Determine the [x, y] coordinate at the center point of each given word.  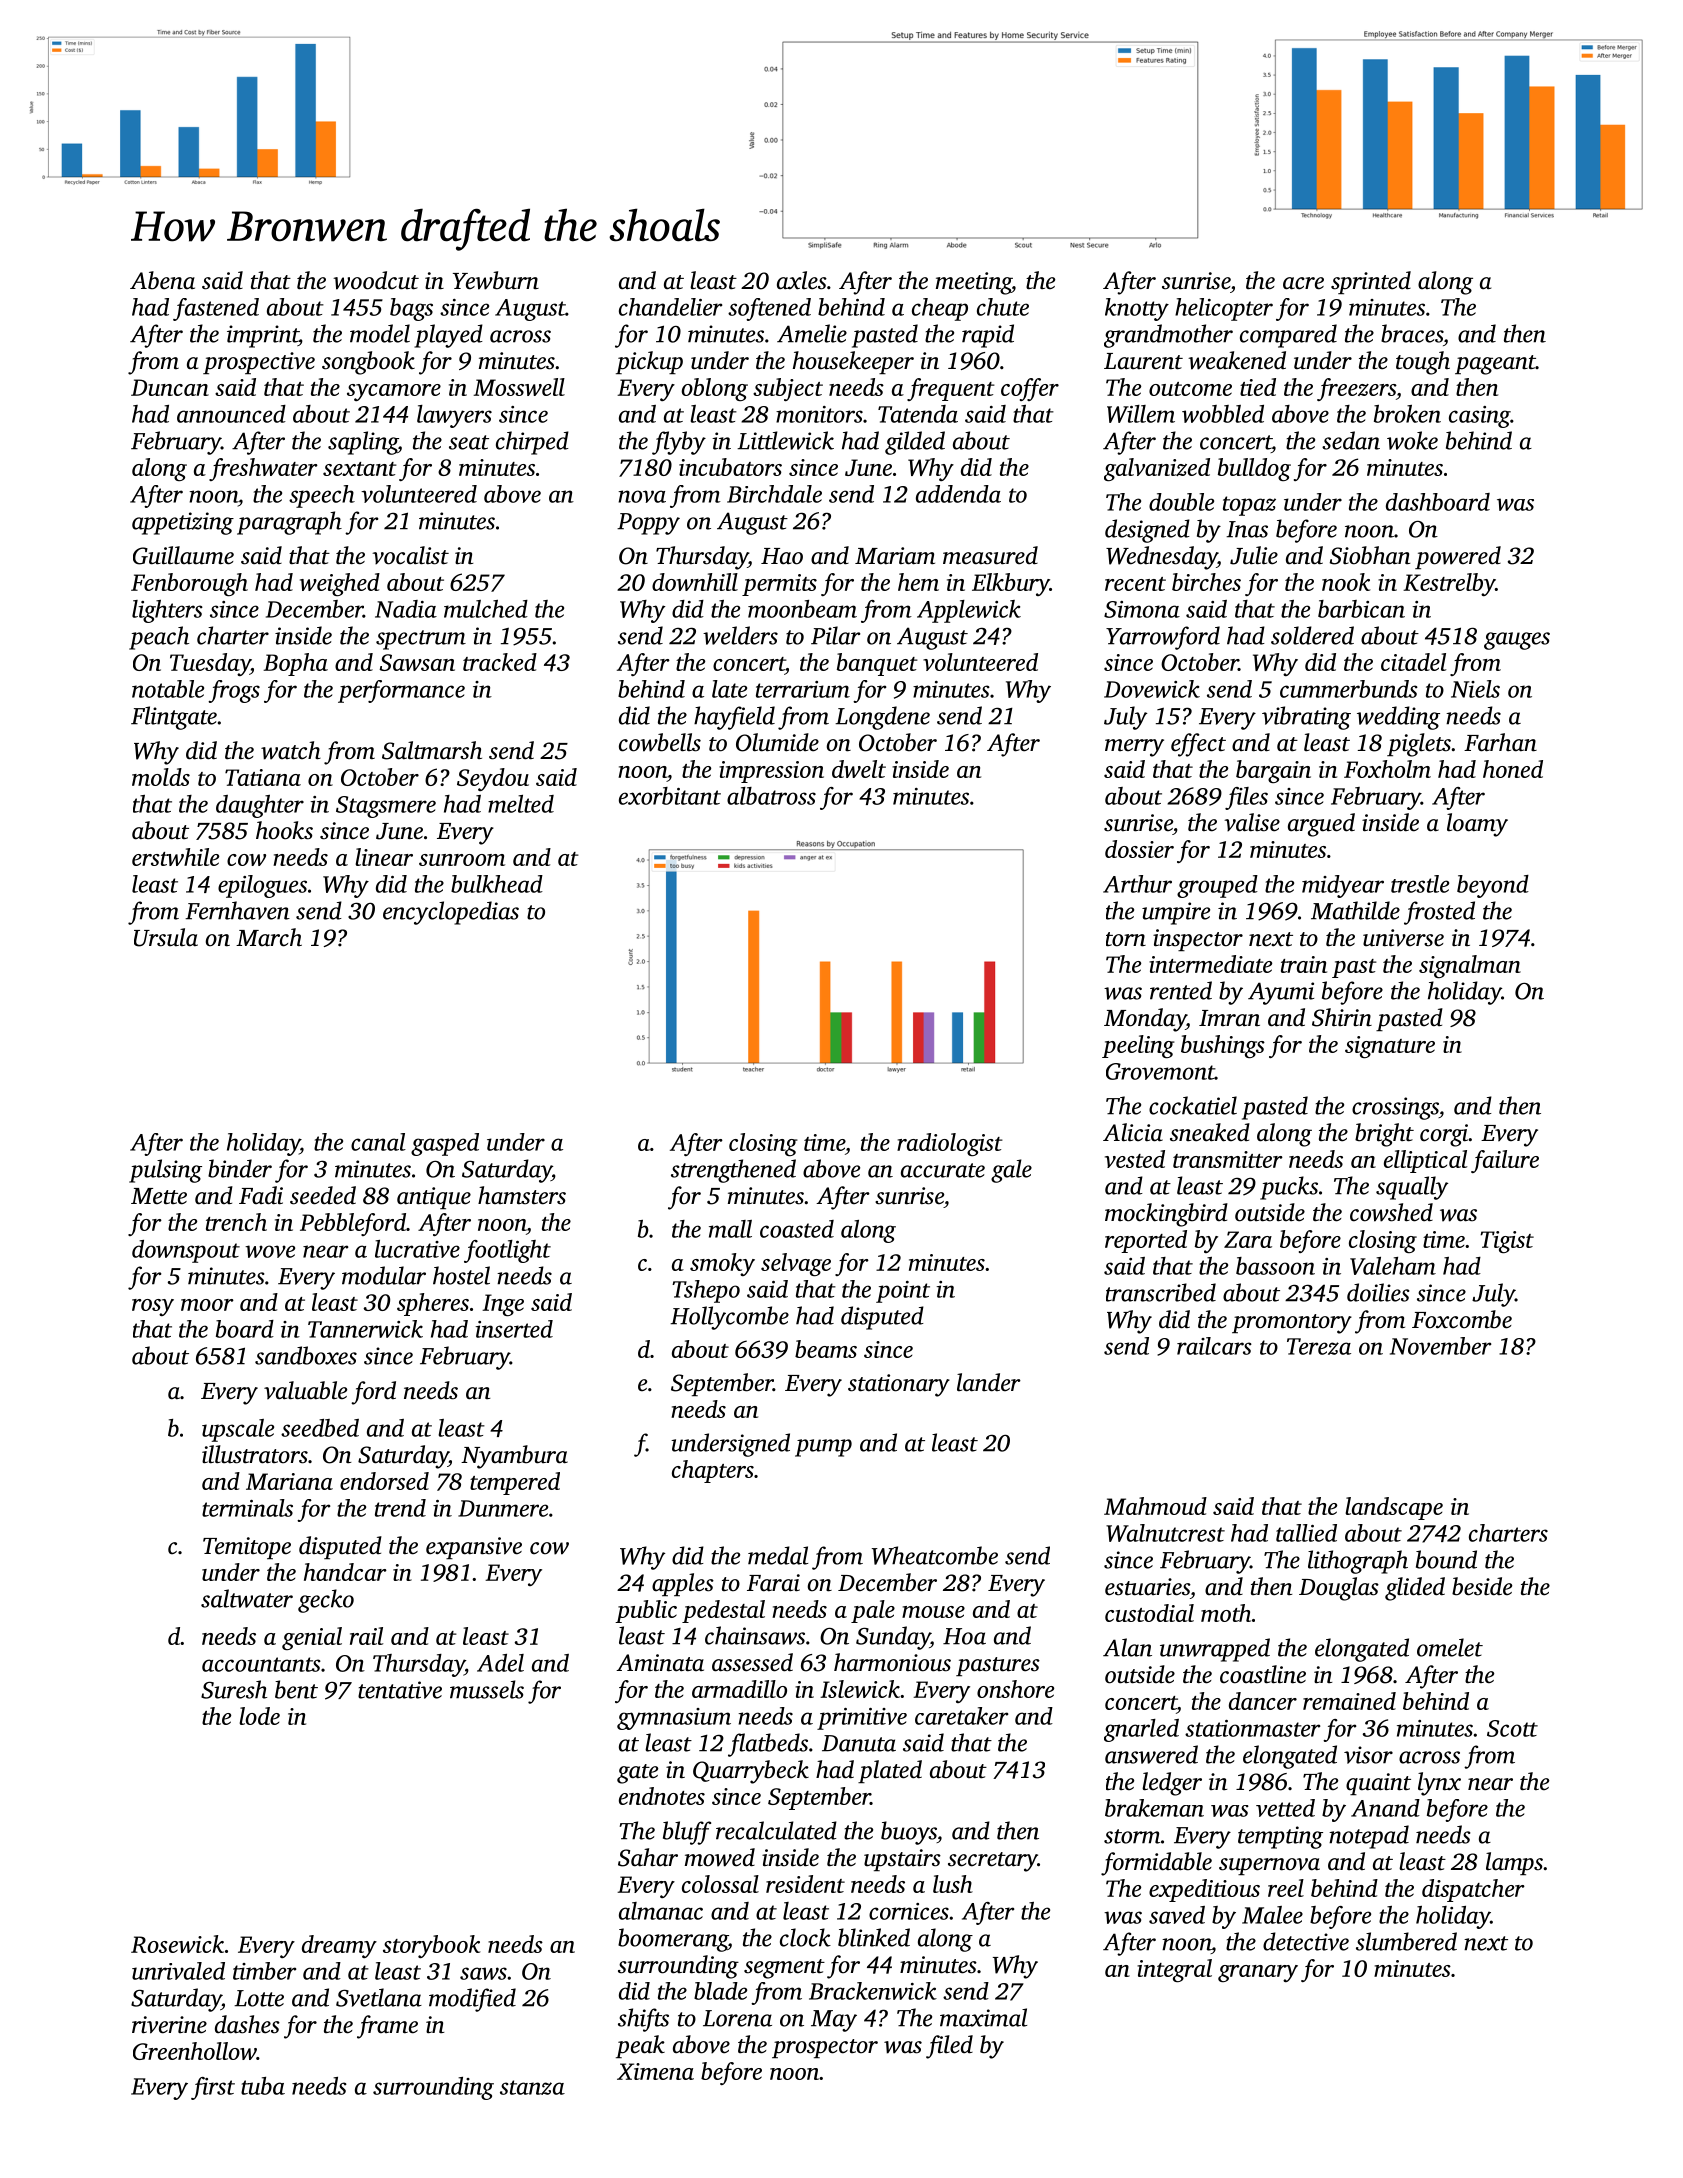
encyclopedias [451, 913]
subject [788, 389]
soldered [1312, 635]
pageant [1495, 365]
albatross [771, 796]
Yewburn [496, 280]
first [213, 2088]
